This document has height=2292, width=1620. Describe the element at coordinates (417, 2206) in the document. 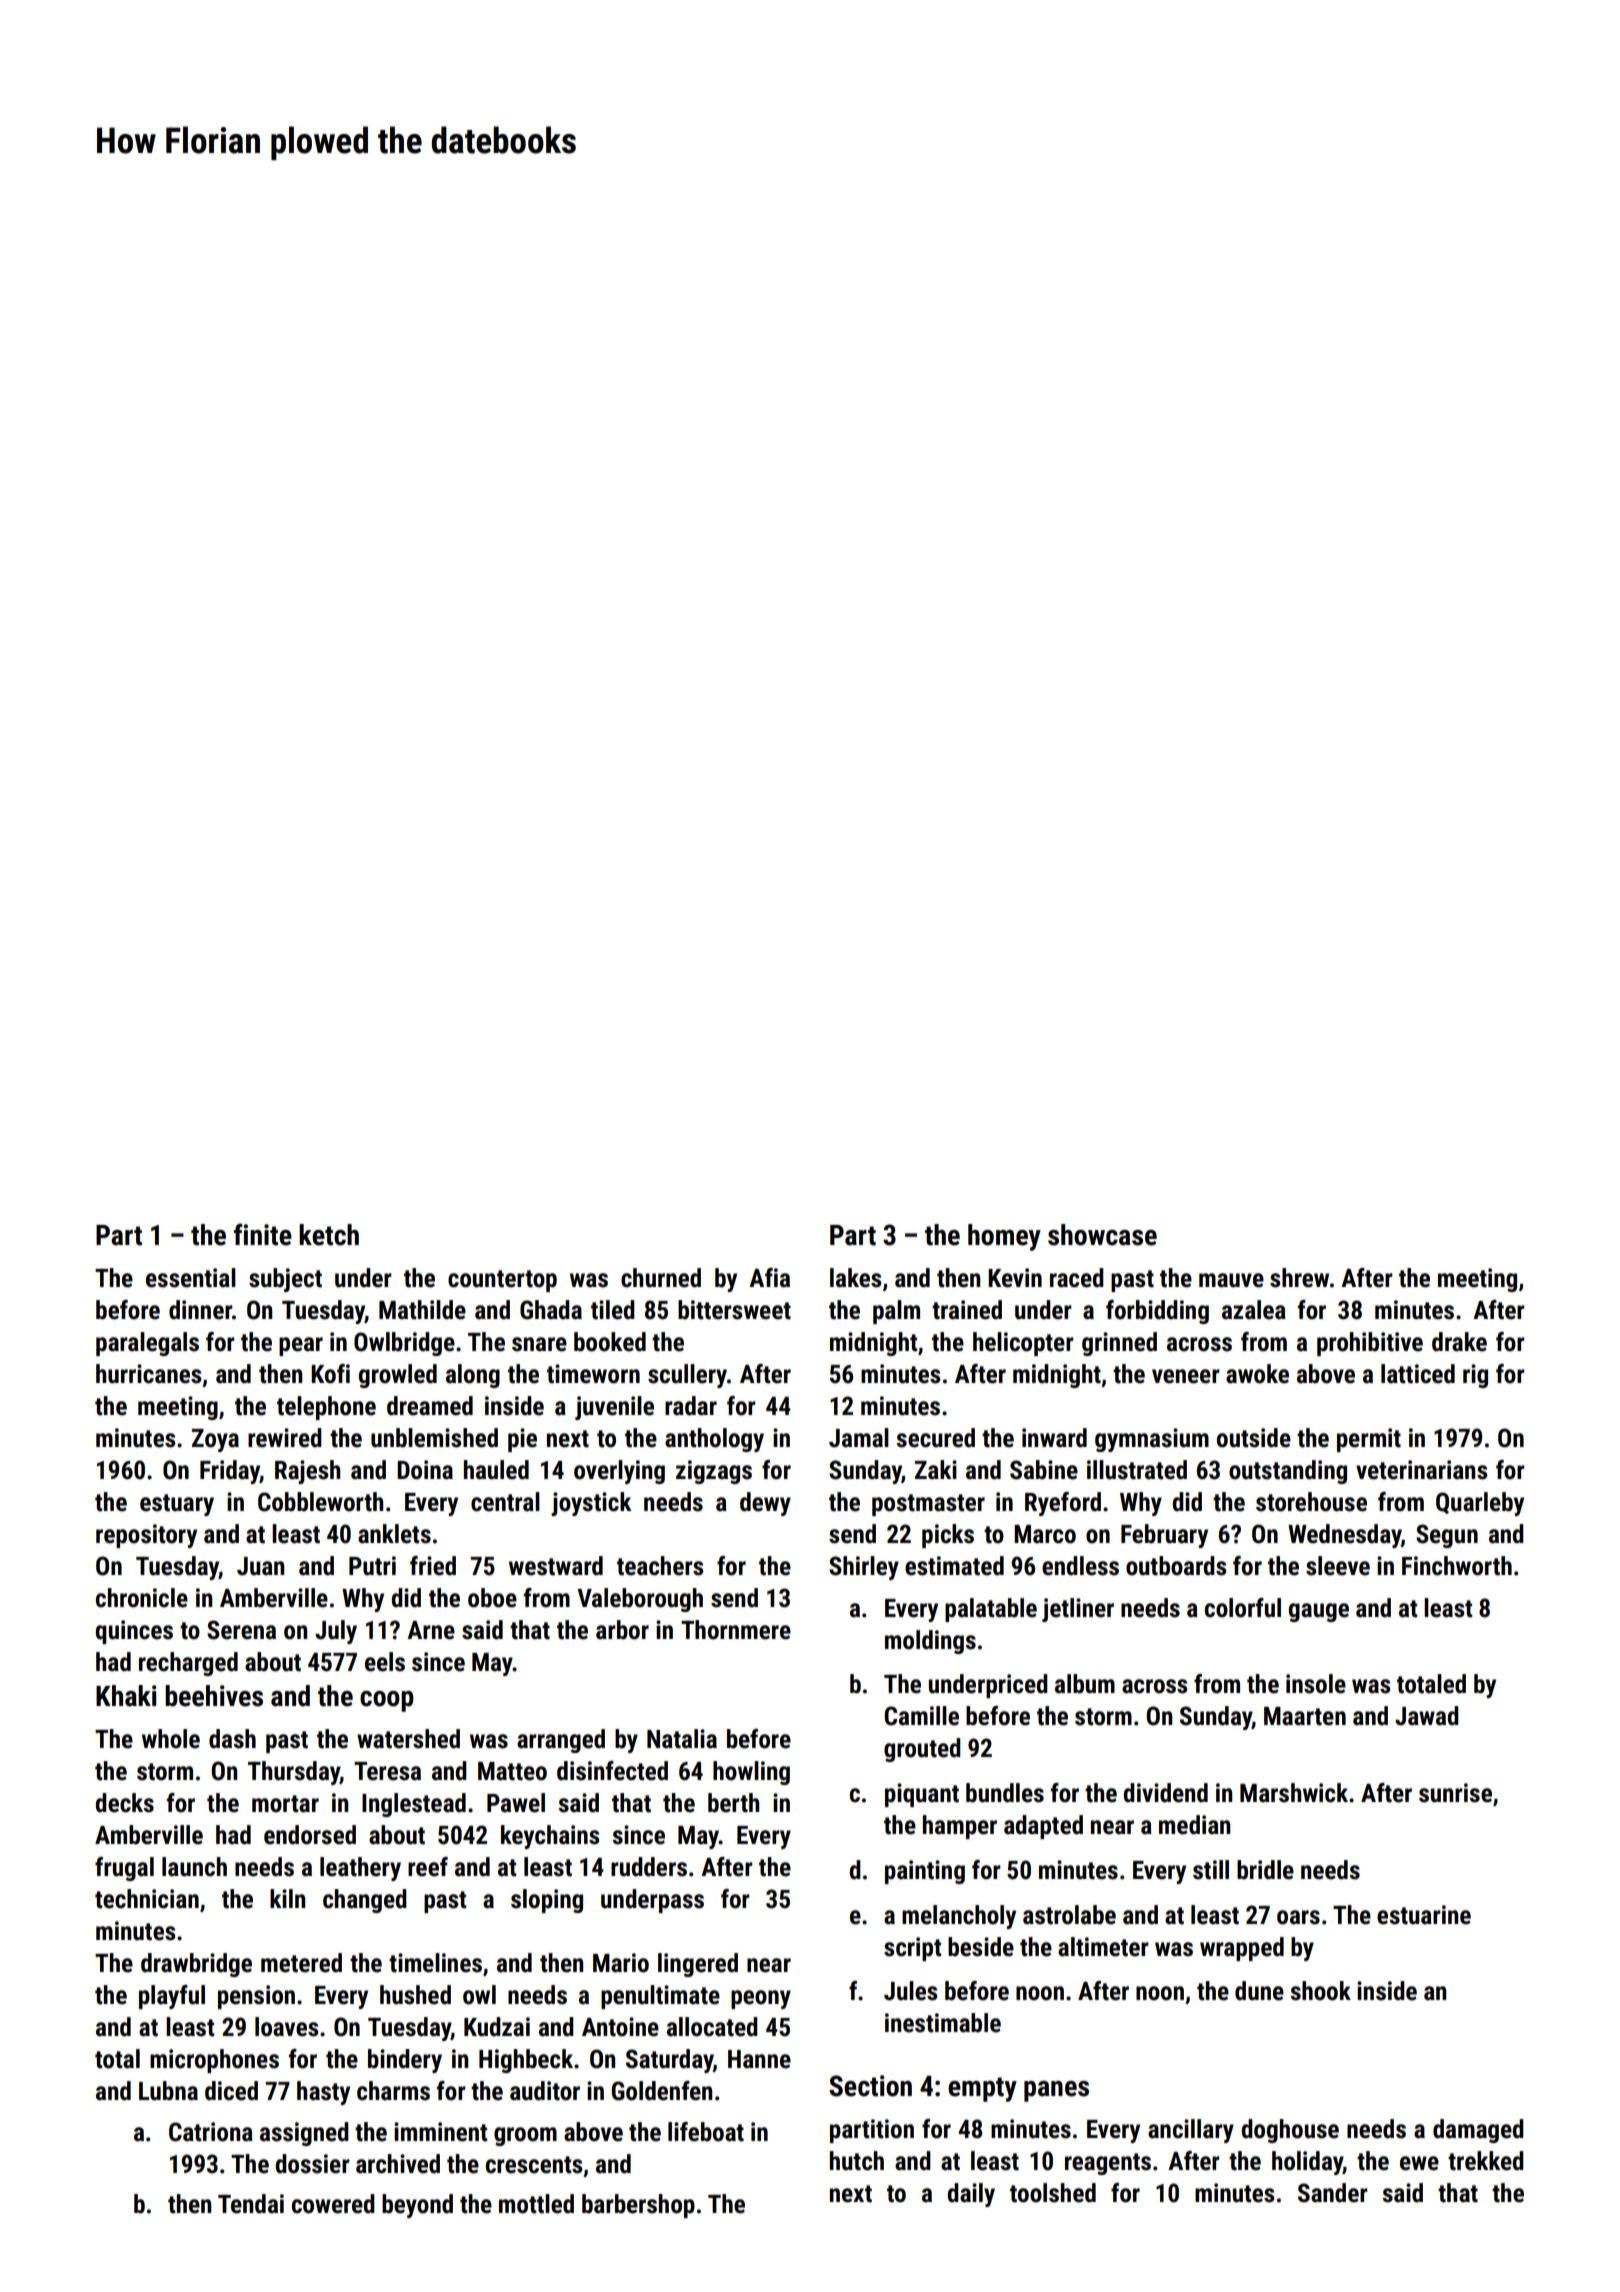

I see `beyond` at that location.
